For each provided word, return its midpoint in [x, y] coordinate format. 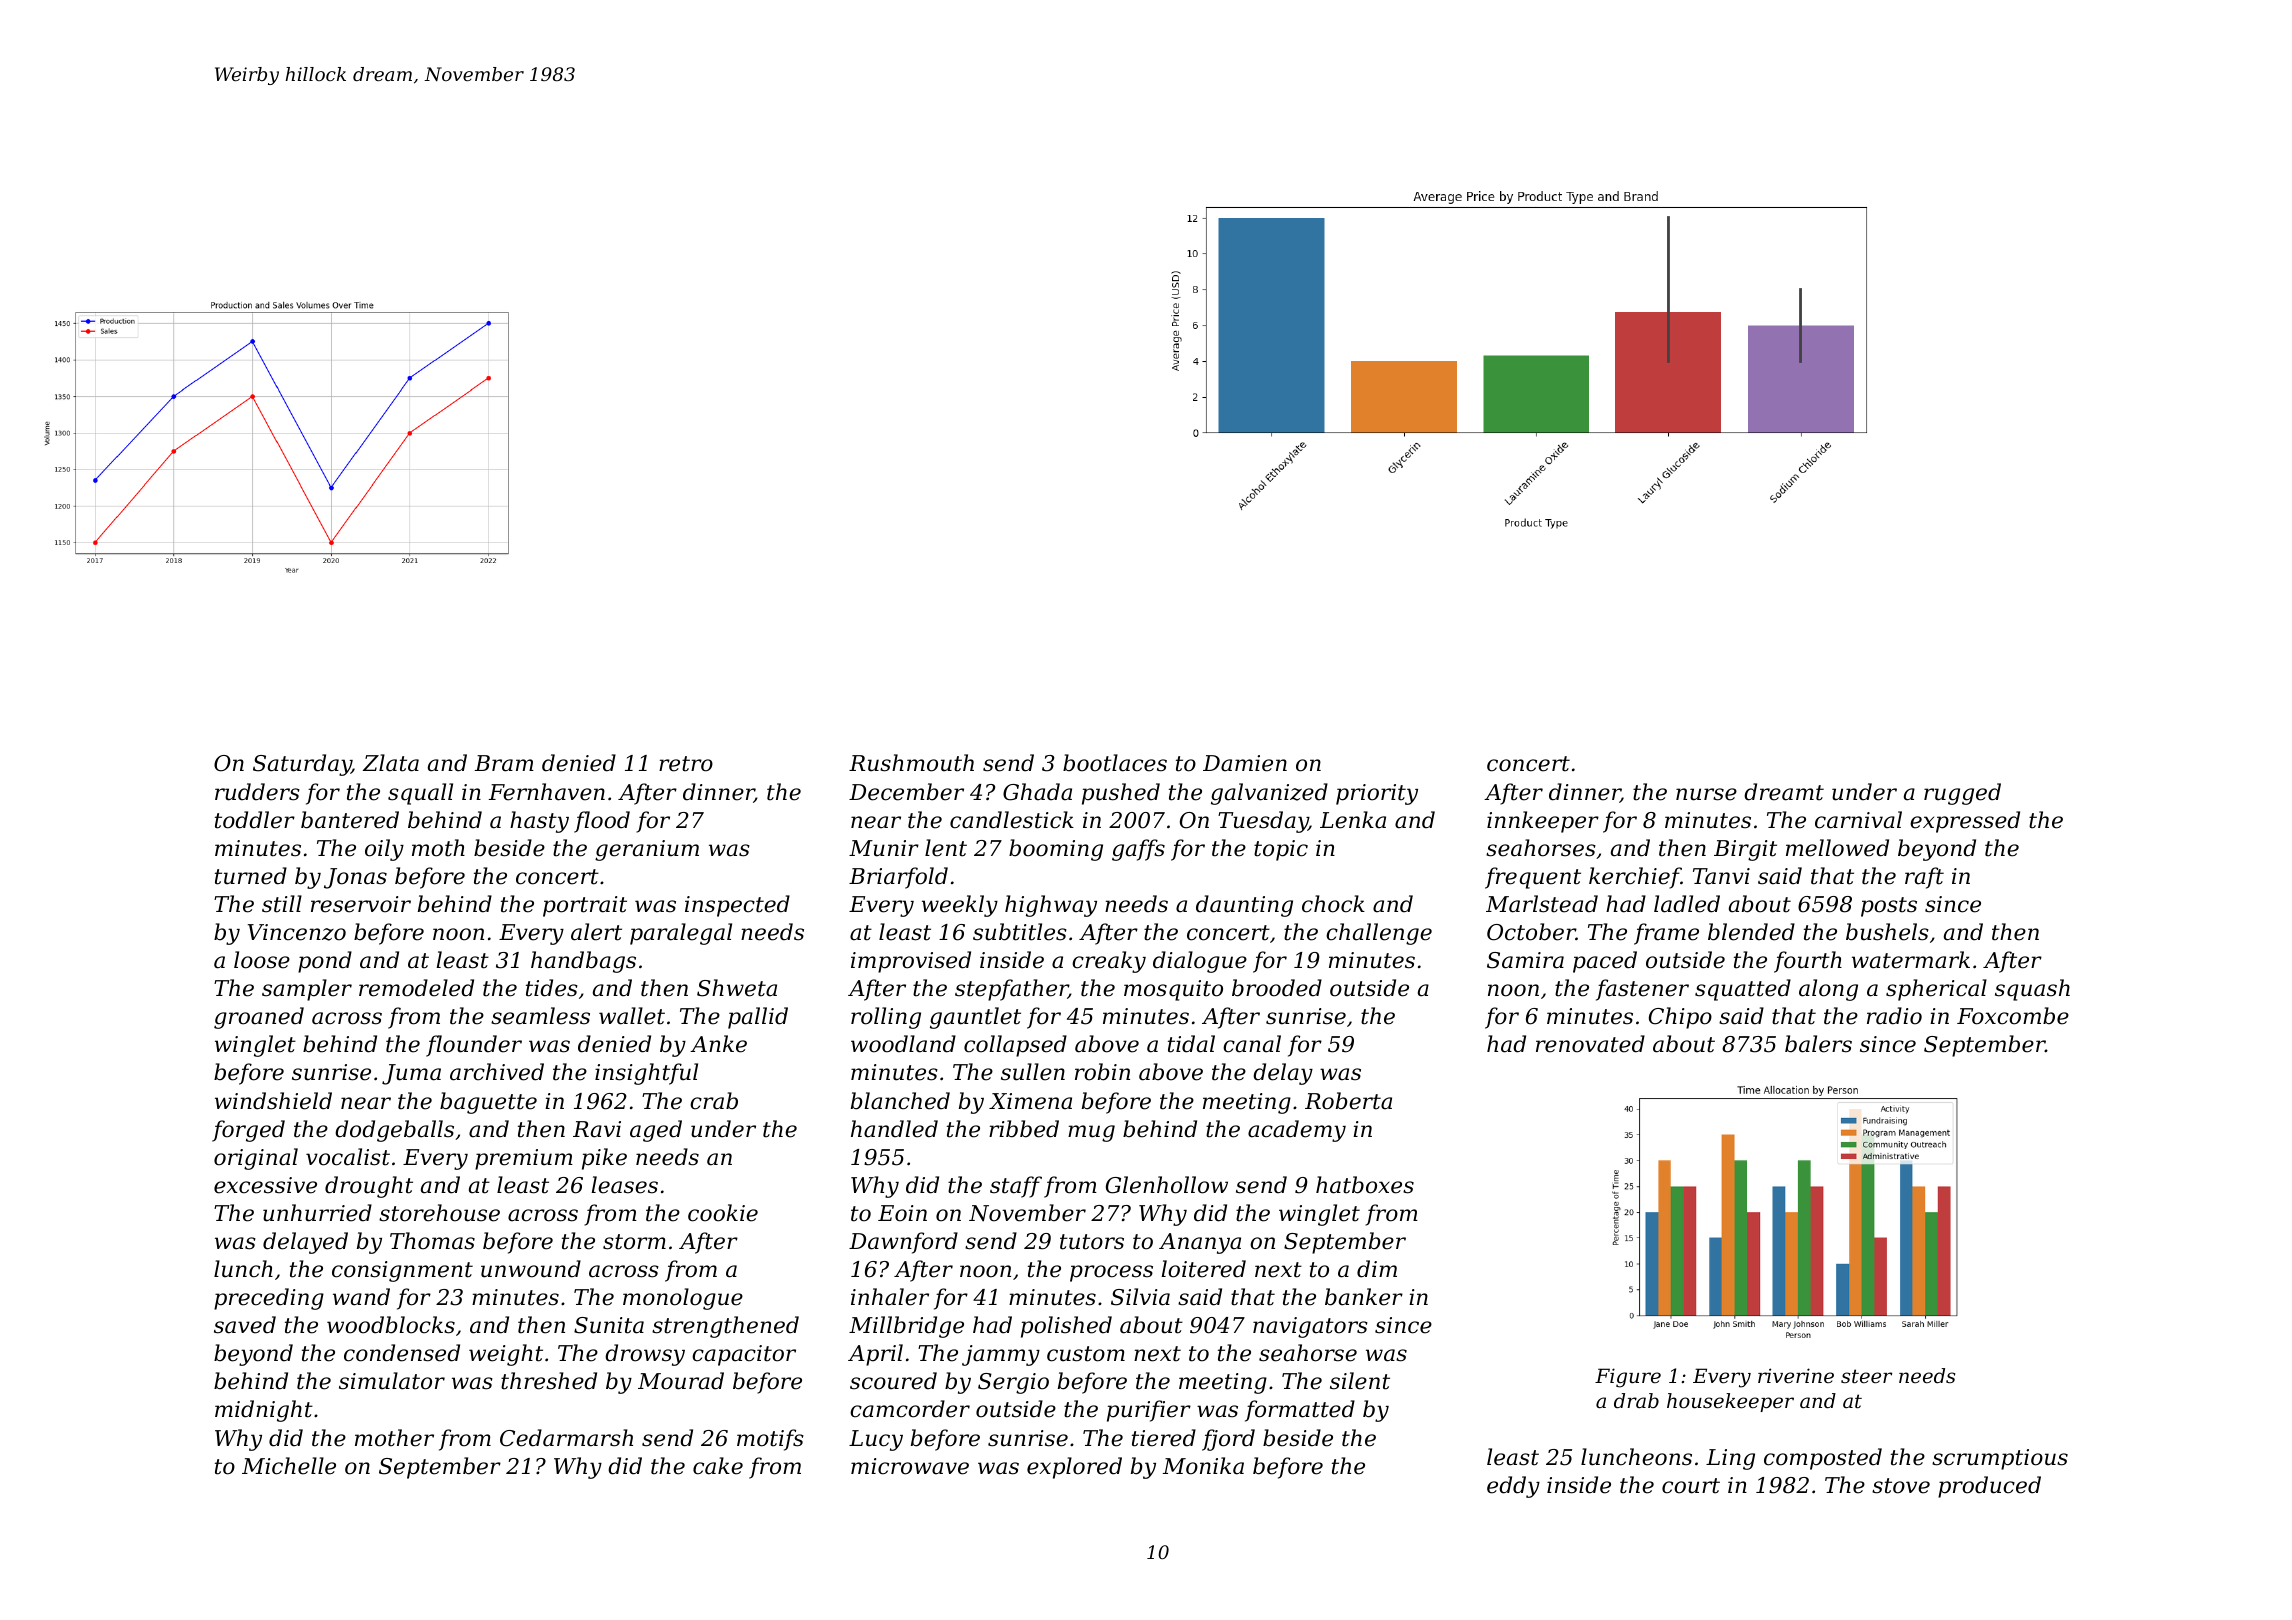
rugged [1962, 794]
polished [1066, 1327]
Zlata [391, 763]
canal [1252, 1044]
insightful [646, 1074]
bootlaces [1115, 763]
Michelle [289, 1466]
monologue [683, 1299]
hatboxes [1365, 1185]
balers [1818, 1044]
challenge [1379, 934]
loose [262, 960]
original [256, 1159]
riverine [1796, 1375]
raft [1924, 878]
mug [1091, 1133]
